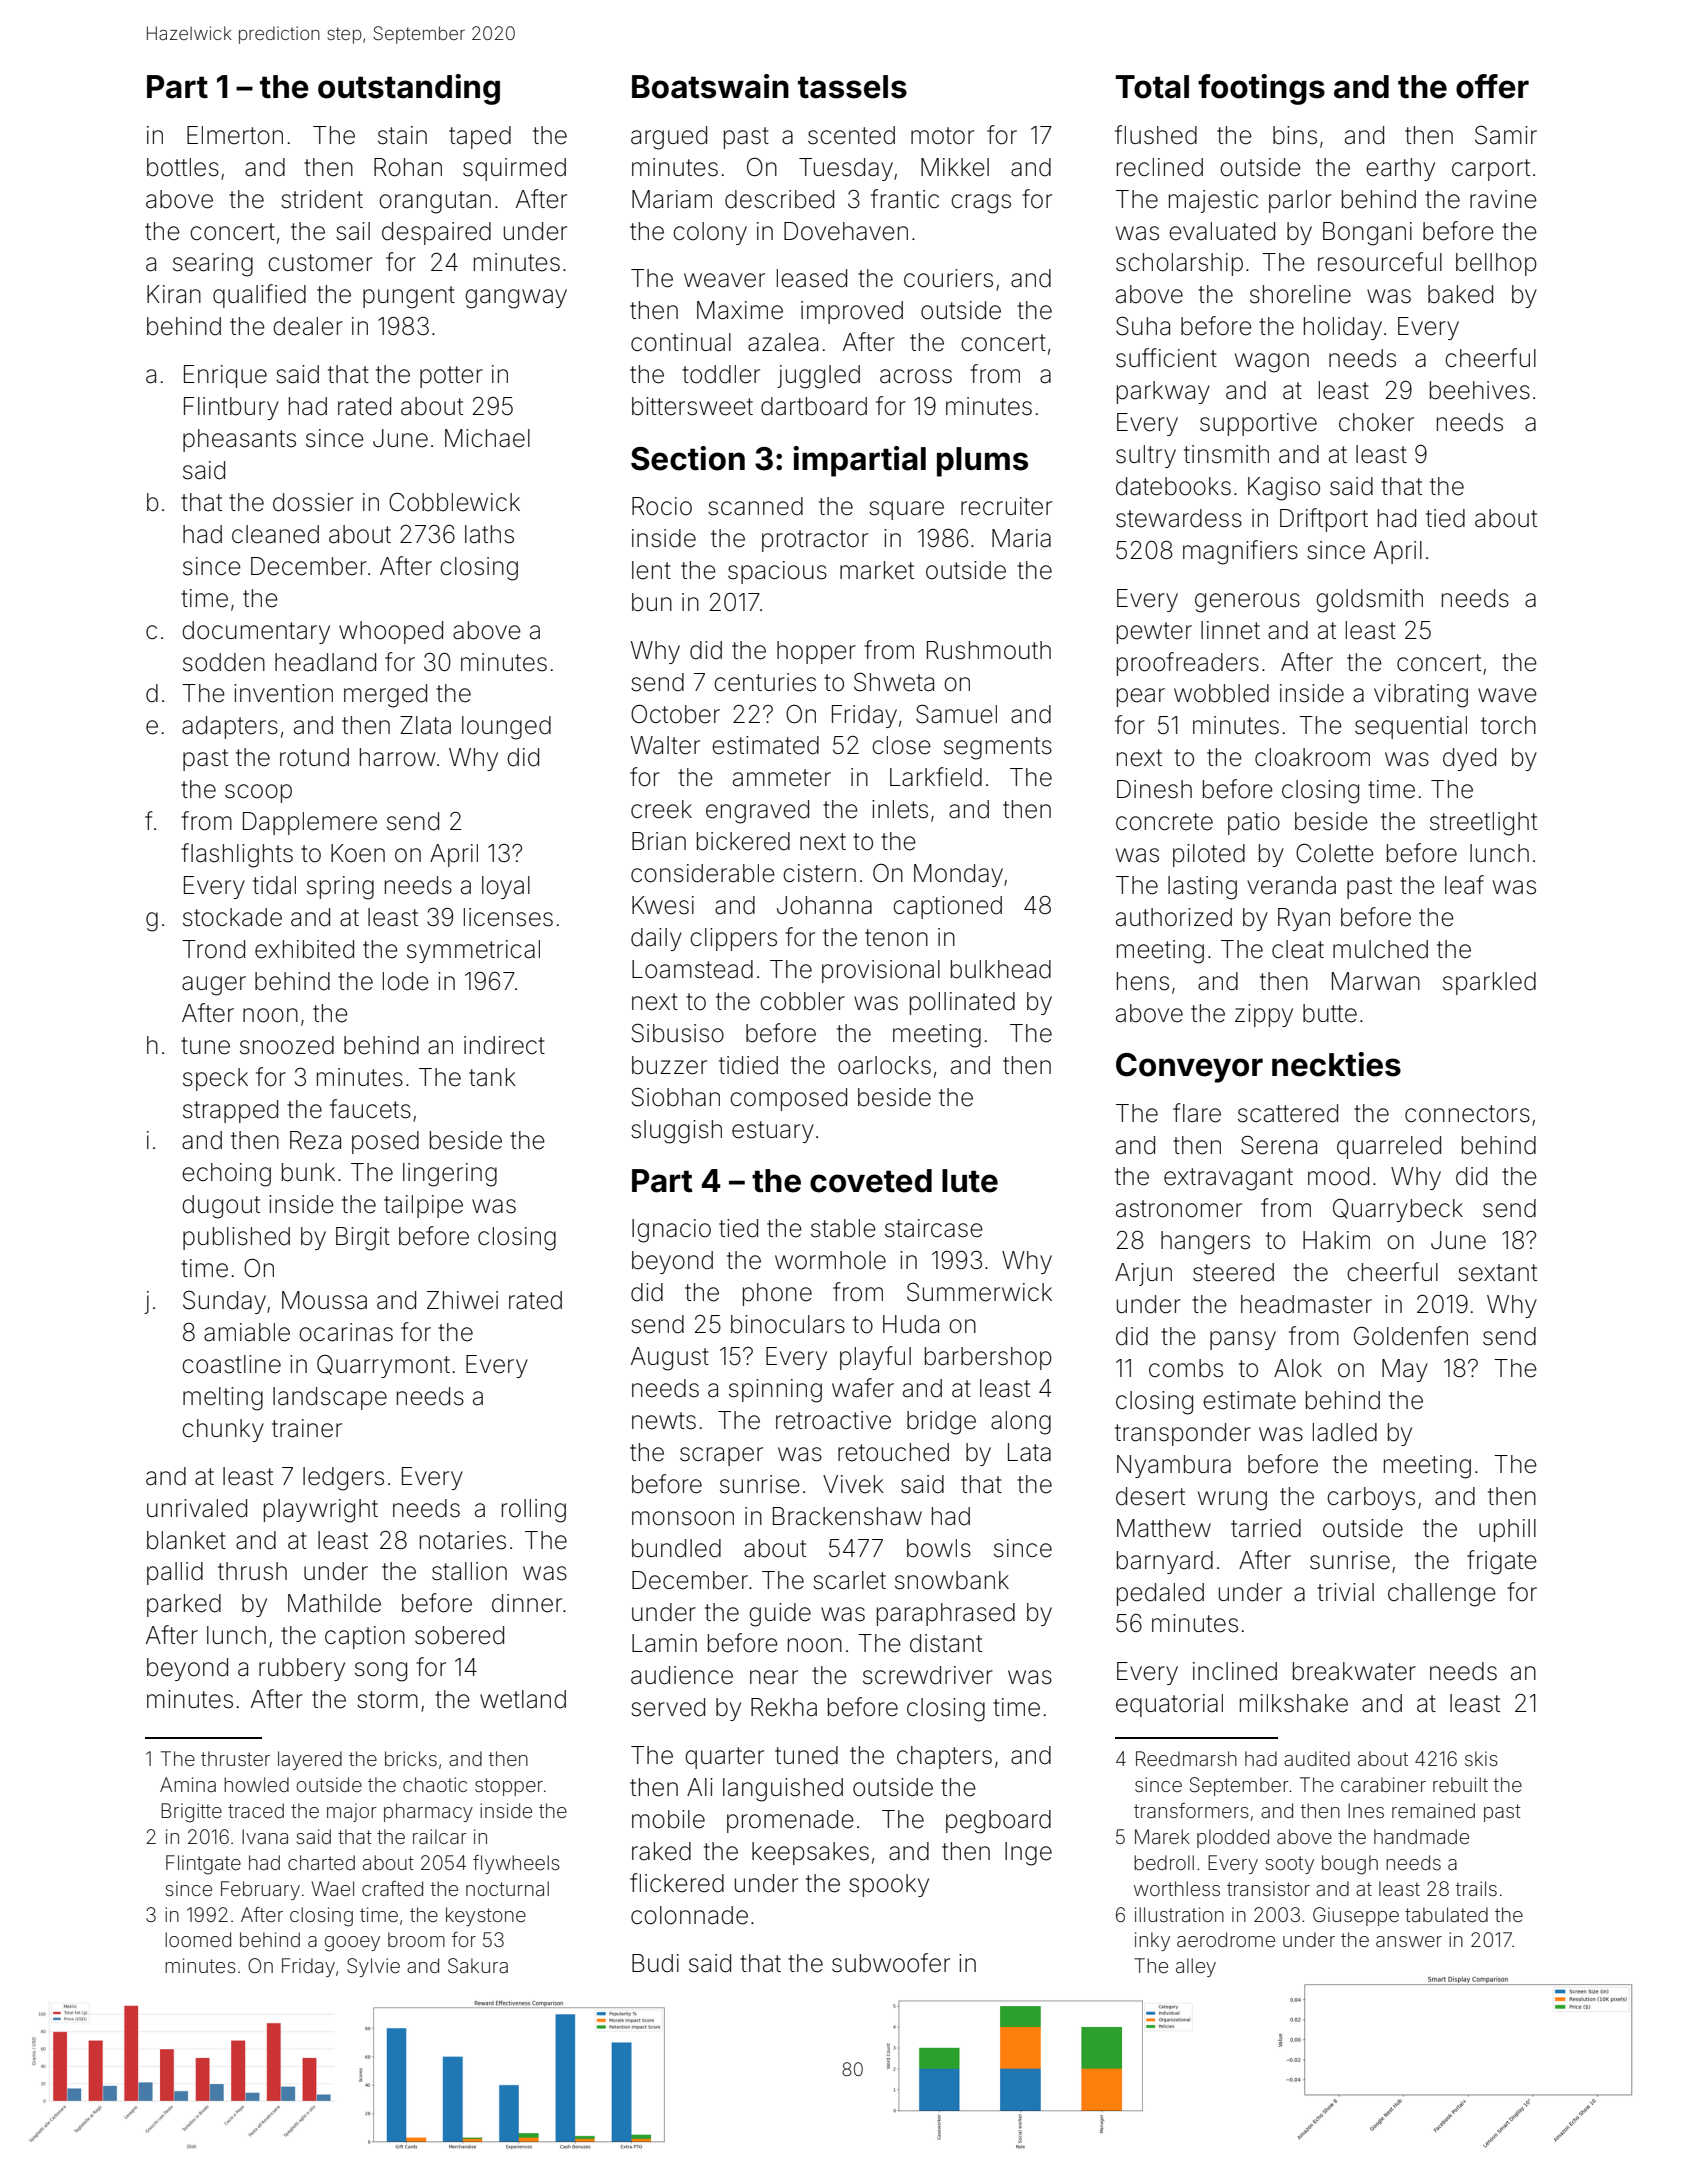 The image size is (1683, 2178). I want to click on flashlights, so click(237, 855).
